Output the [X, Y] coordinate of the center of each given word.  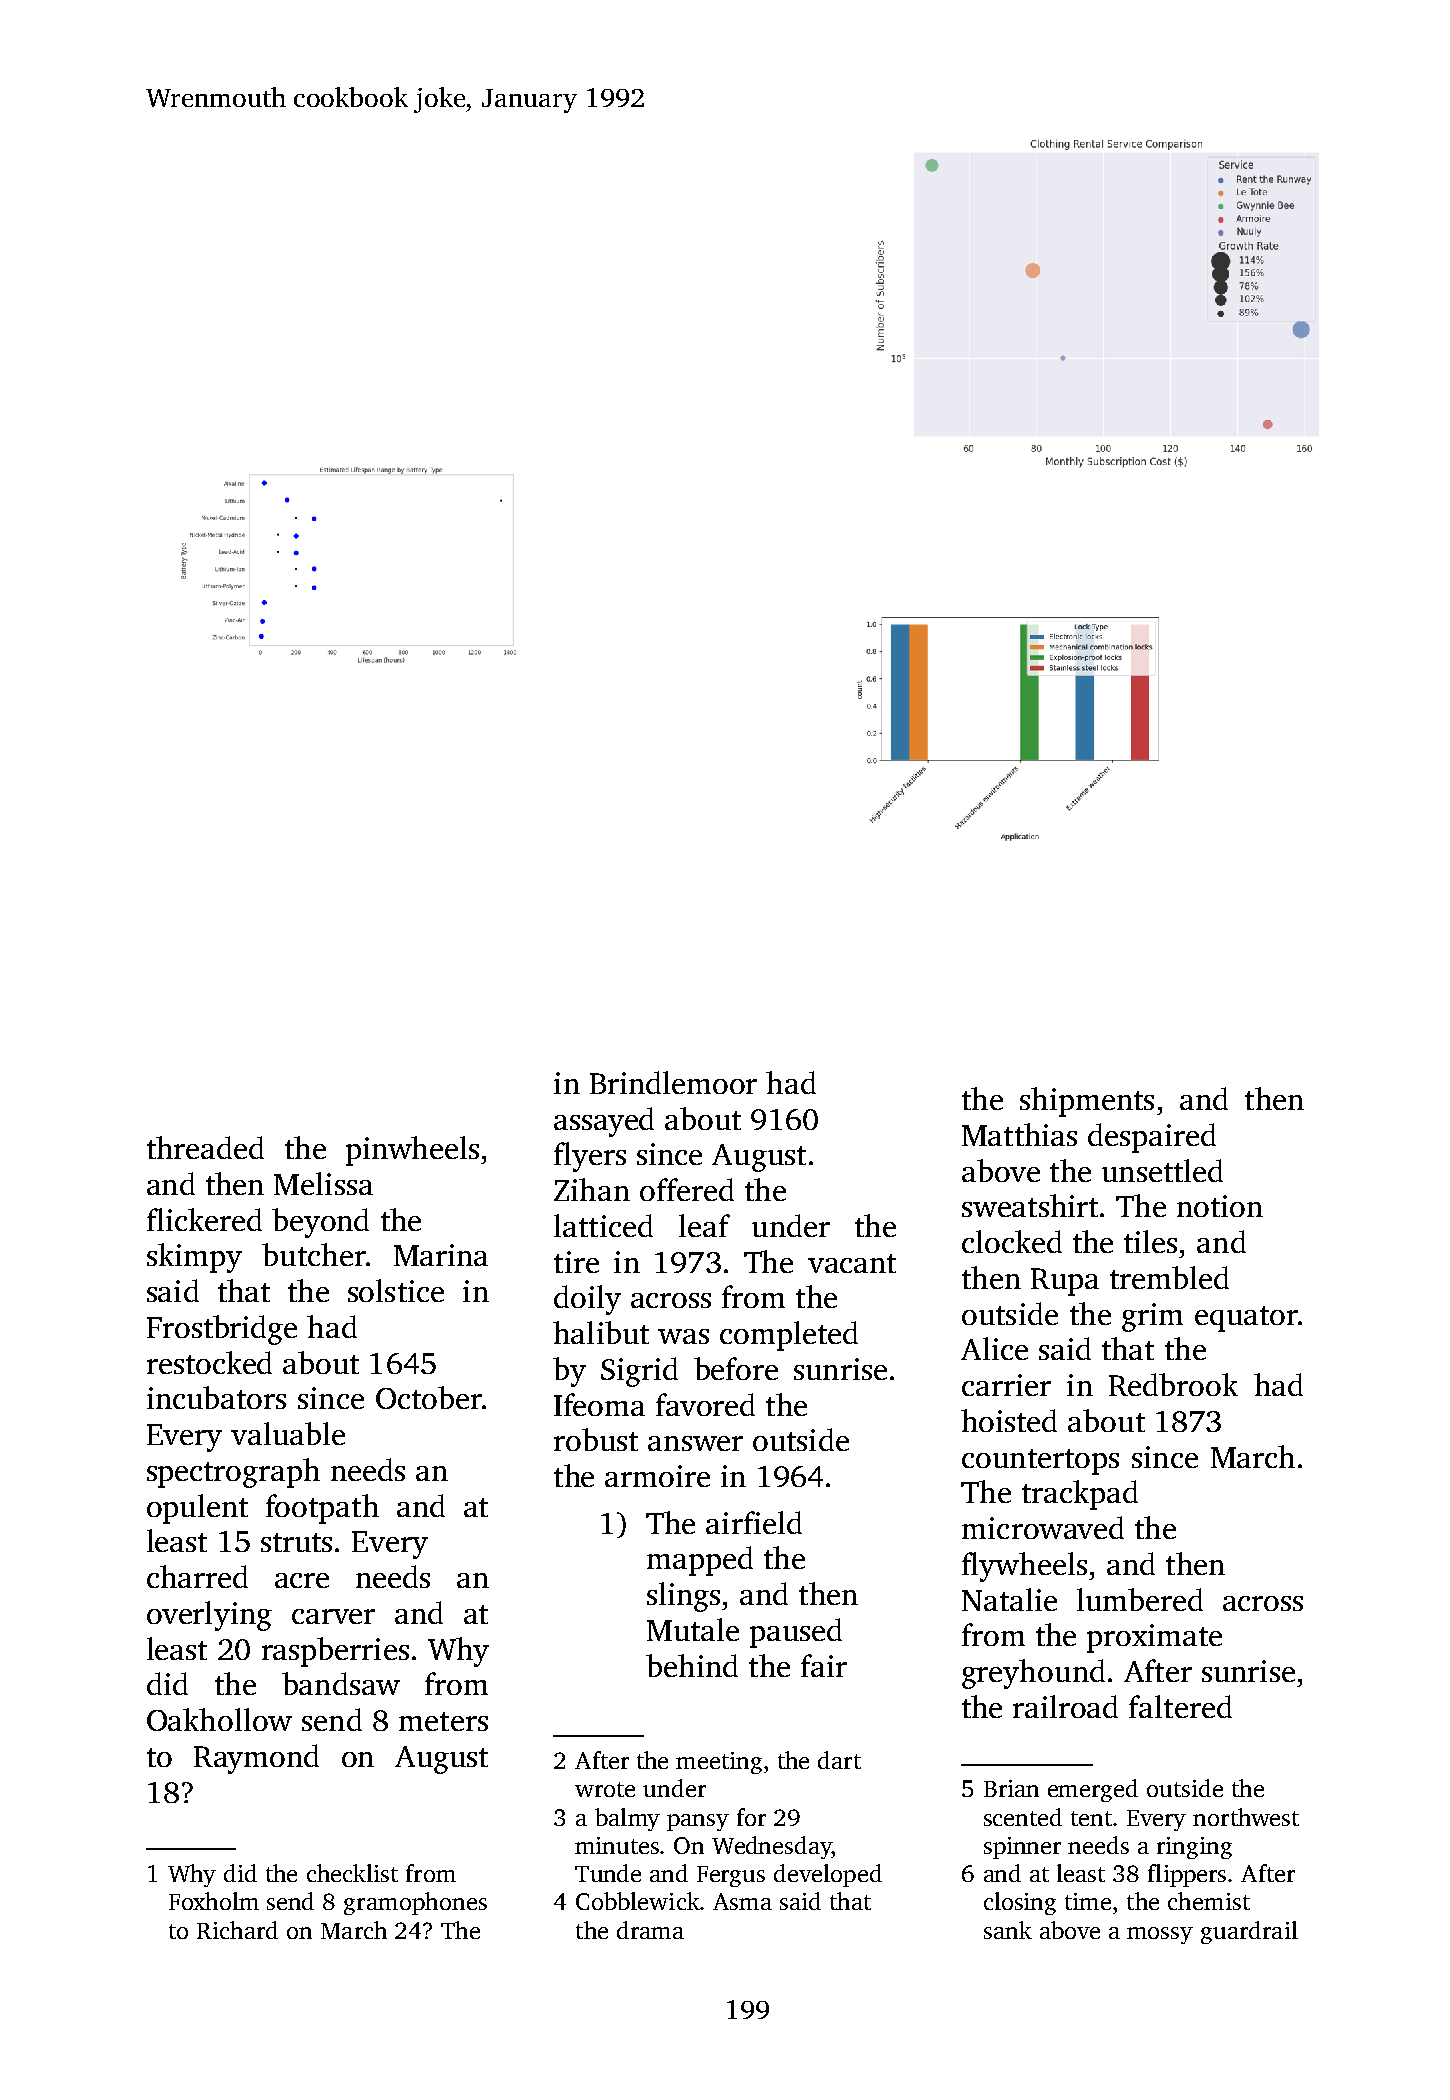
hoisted [1009, 1420]
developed [828, 1875]
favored [705, 1404]
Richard [237, 1930]
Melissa [323, 1183]
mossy [1160, 1935]
